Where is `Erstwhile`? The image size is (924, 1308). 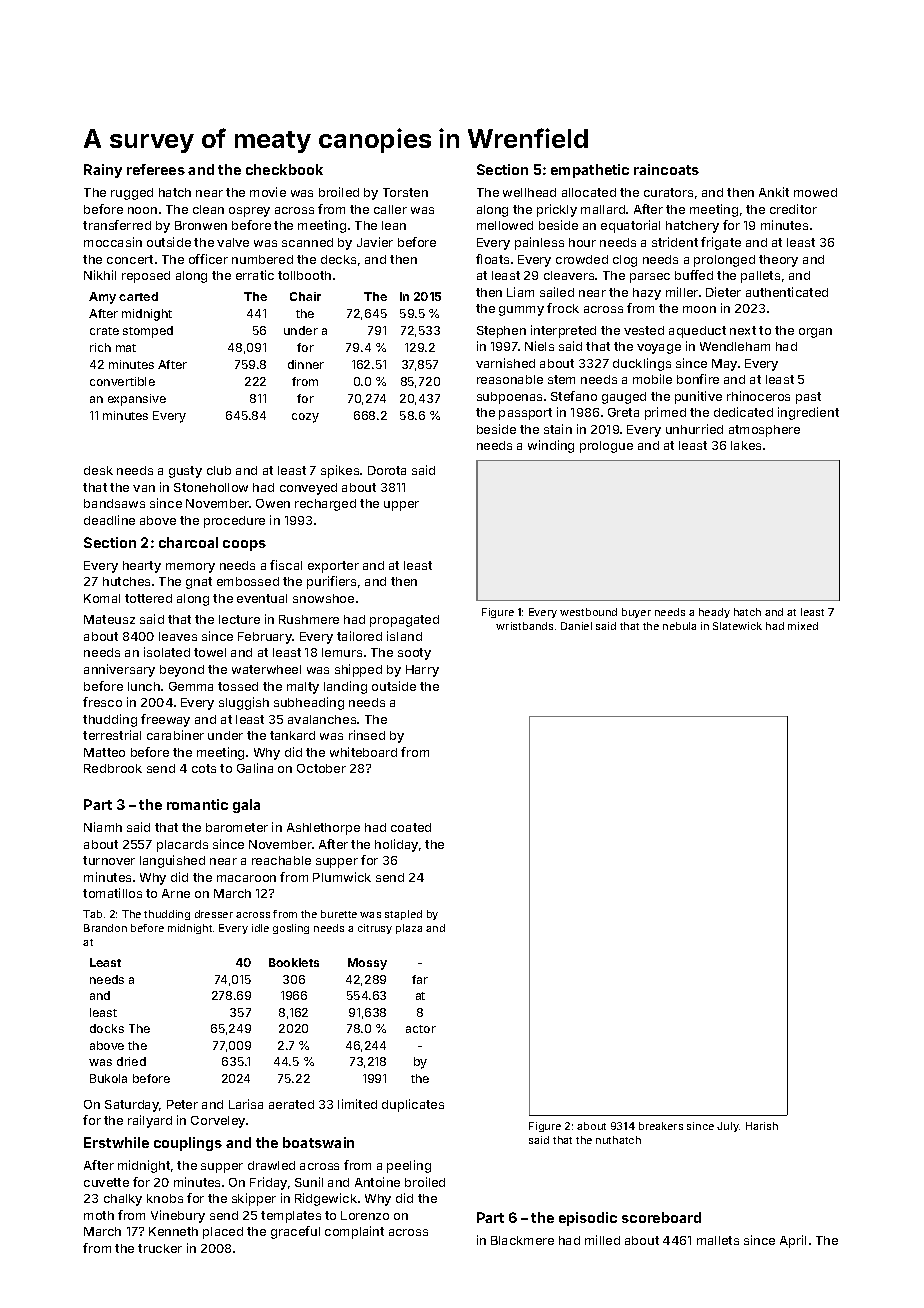
Erstwhile is located at coordinates (116, 1142).
